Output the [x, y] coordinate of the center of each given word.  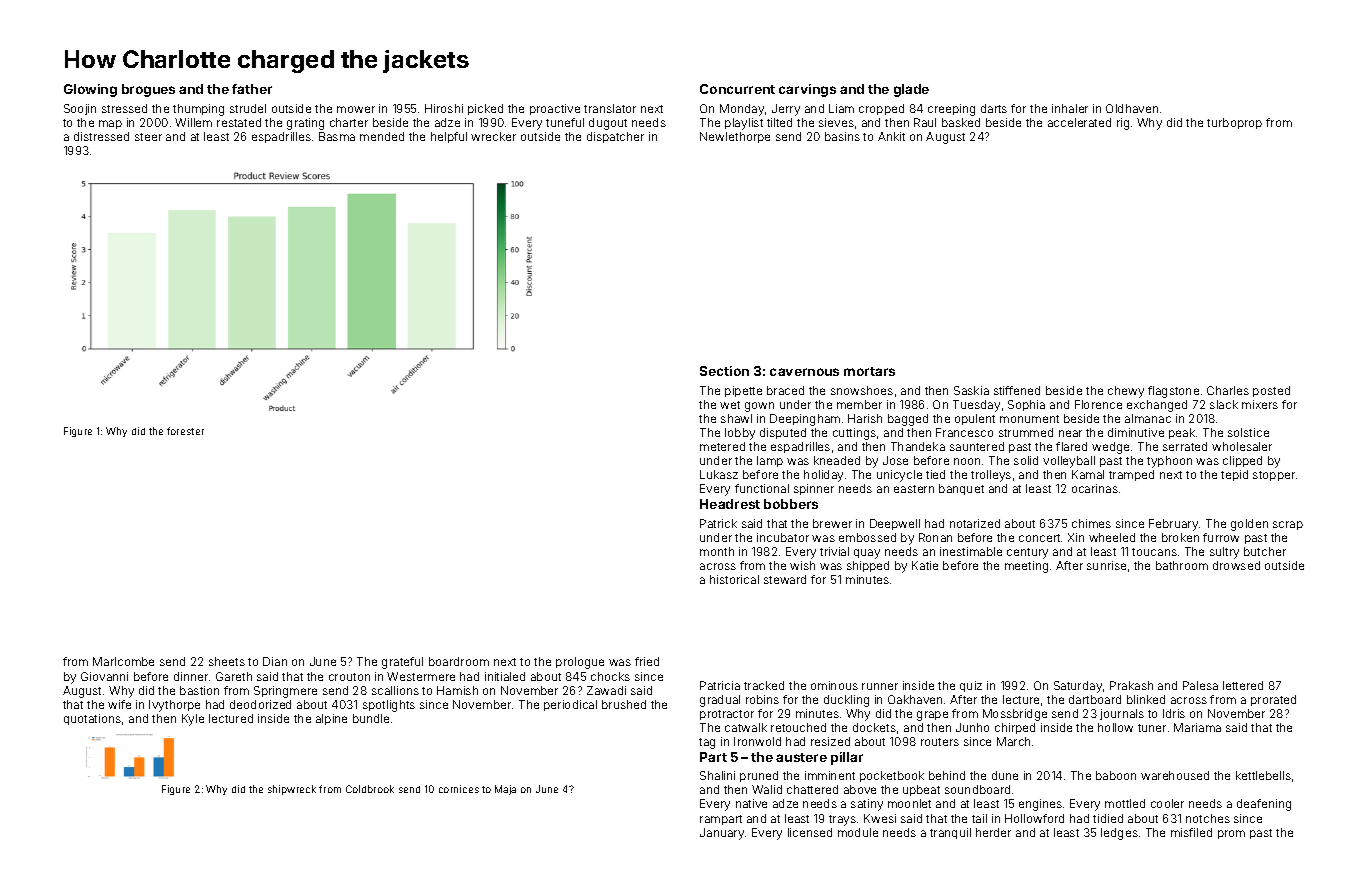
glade [911, 90]
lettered [1243, 685]
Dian [275, 661]
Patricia [720, 685]
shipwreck [292, 790]
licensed [810, 832]
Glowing [90, 90]
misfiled [1191, 832]
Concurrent [737, 89]
